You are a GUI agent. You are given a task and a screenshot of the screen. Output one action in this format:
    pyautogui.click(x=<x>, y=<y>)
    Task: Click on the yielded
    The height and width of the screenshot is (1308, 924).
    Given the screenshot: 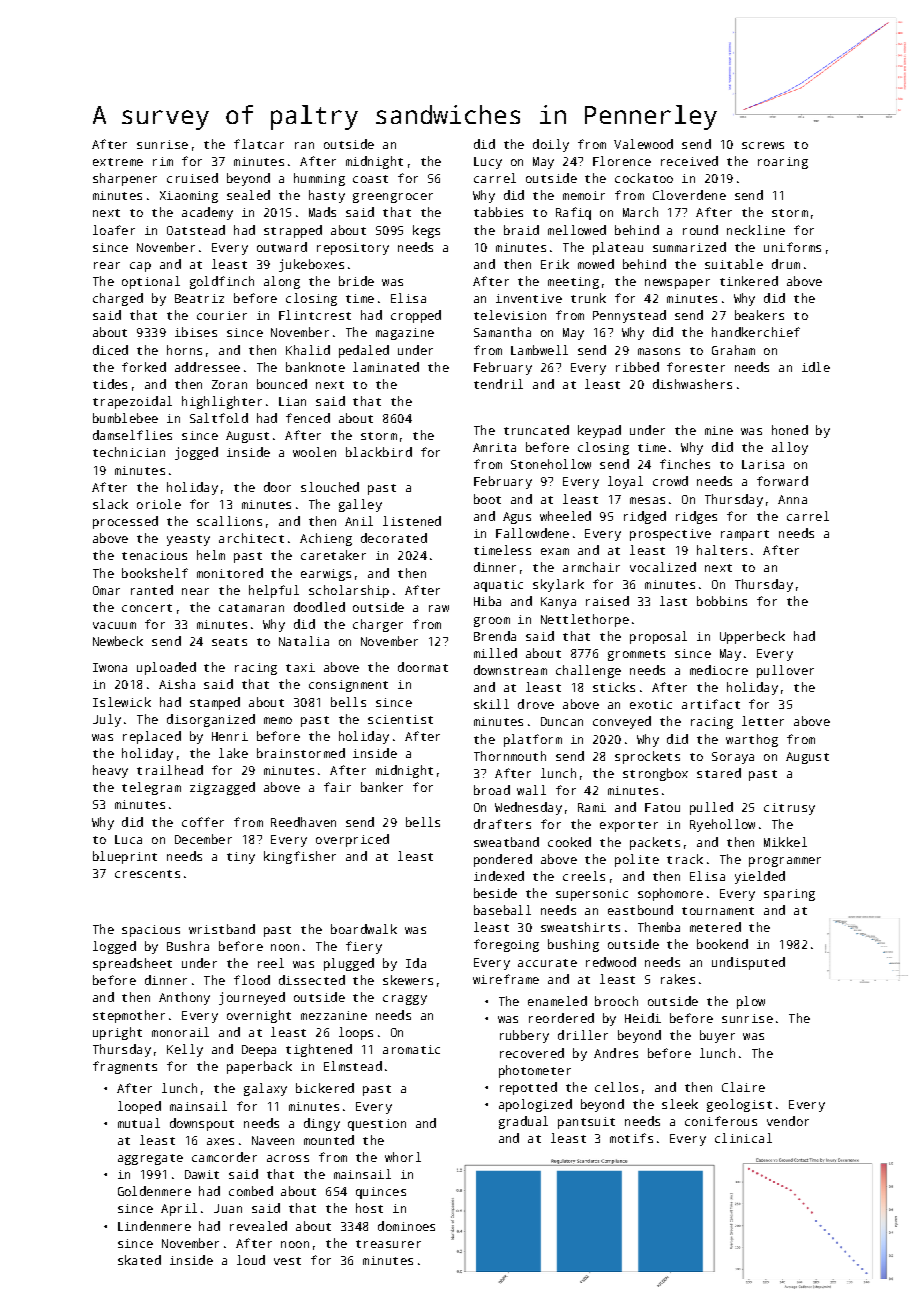 What is the action you would take?
    pyautogui.click(x=760, y=877)
